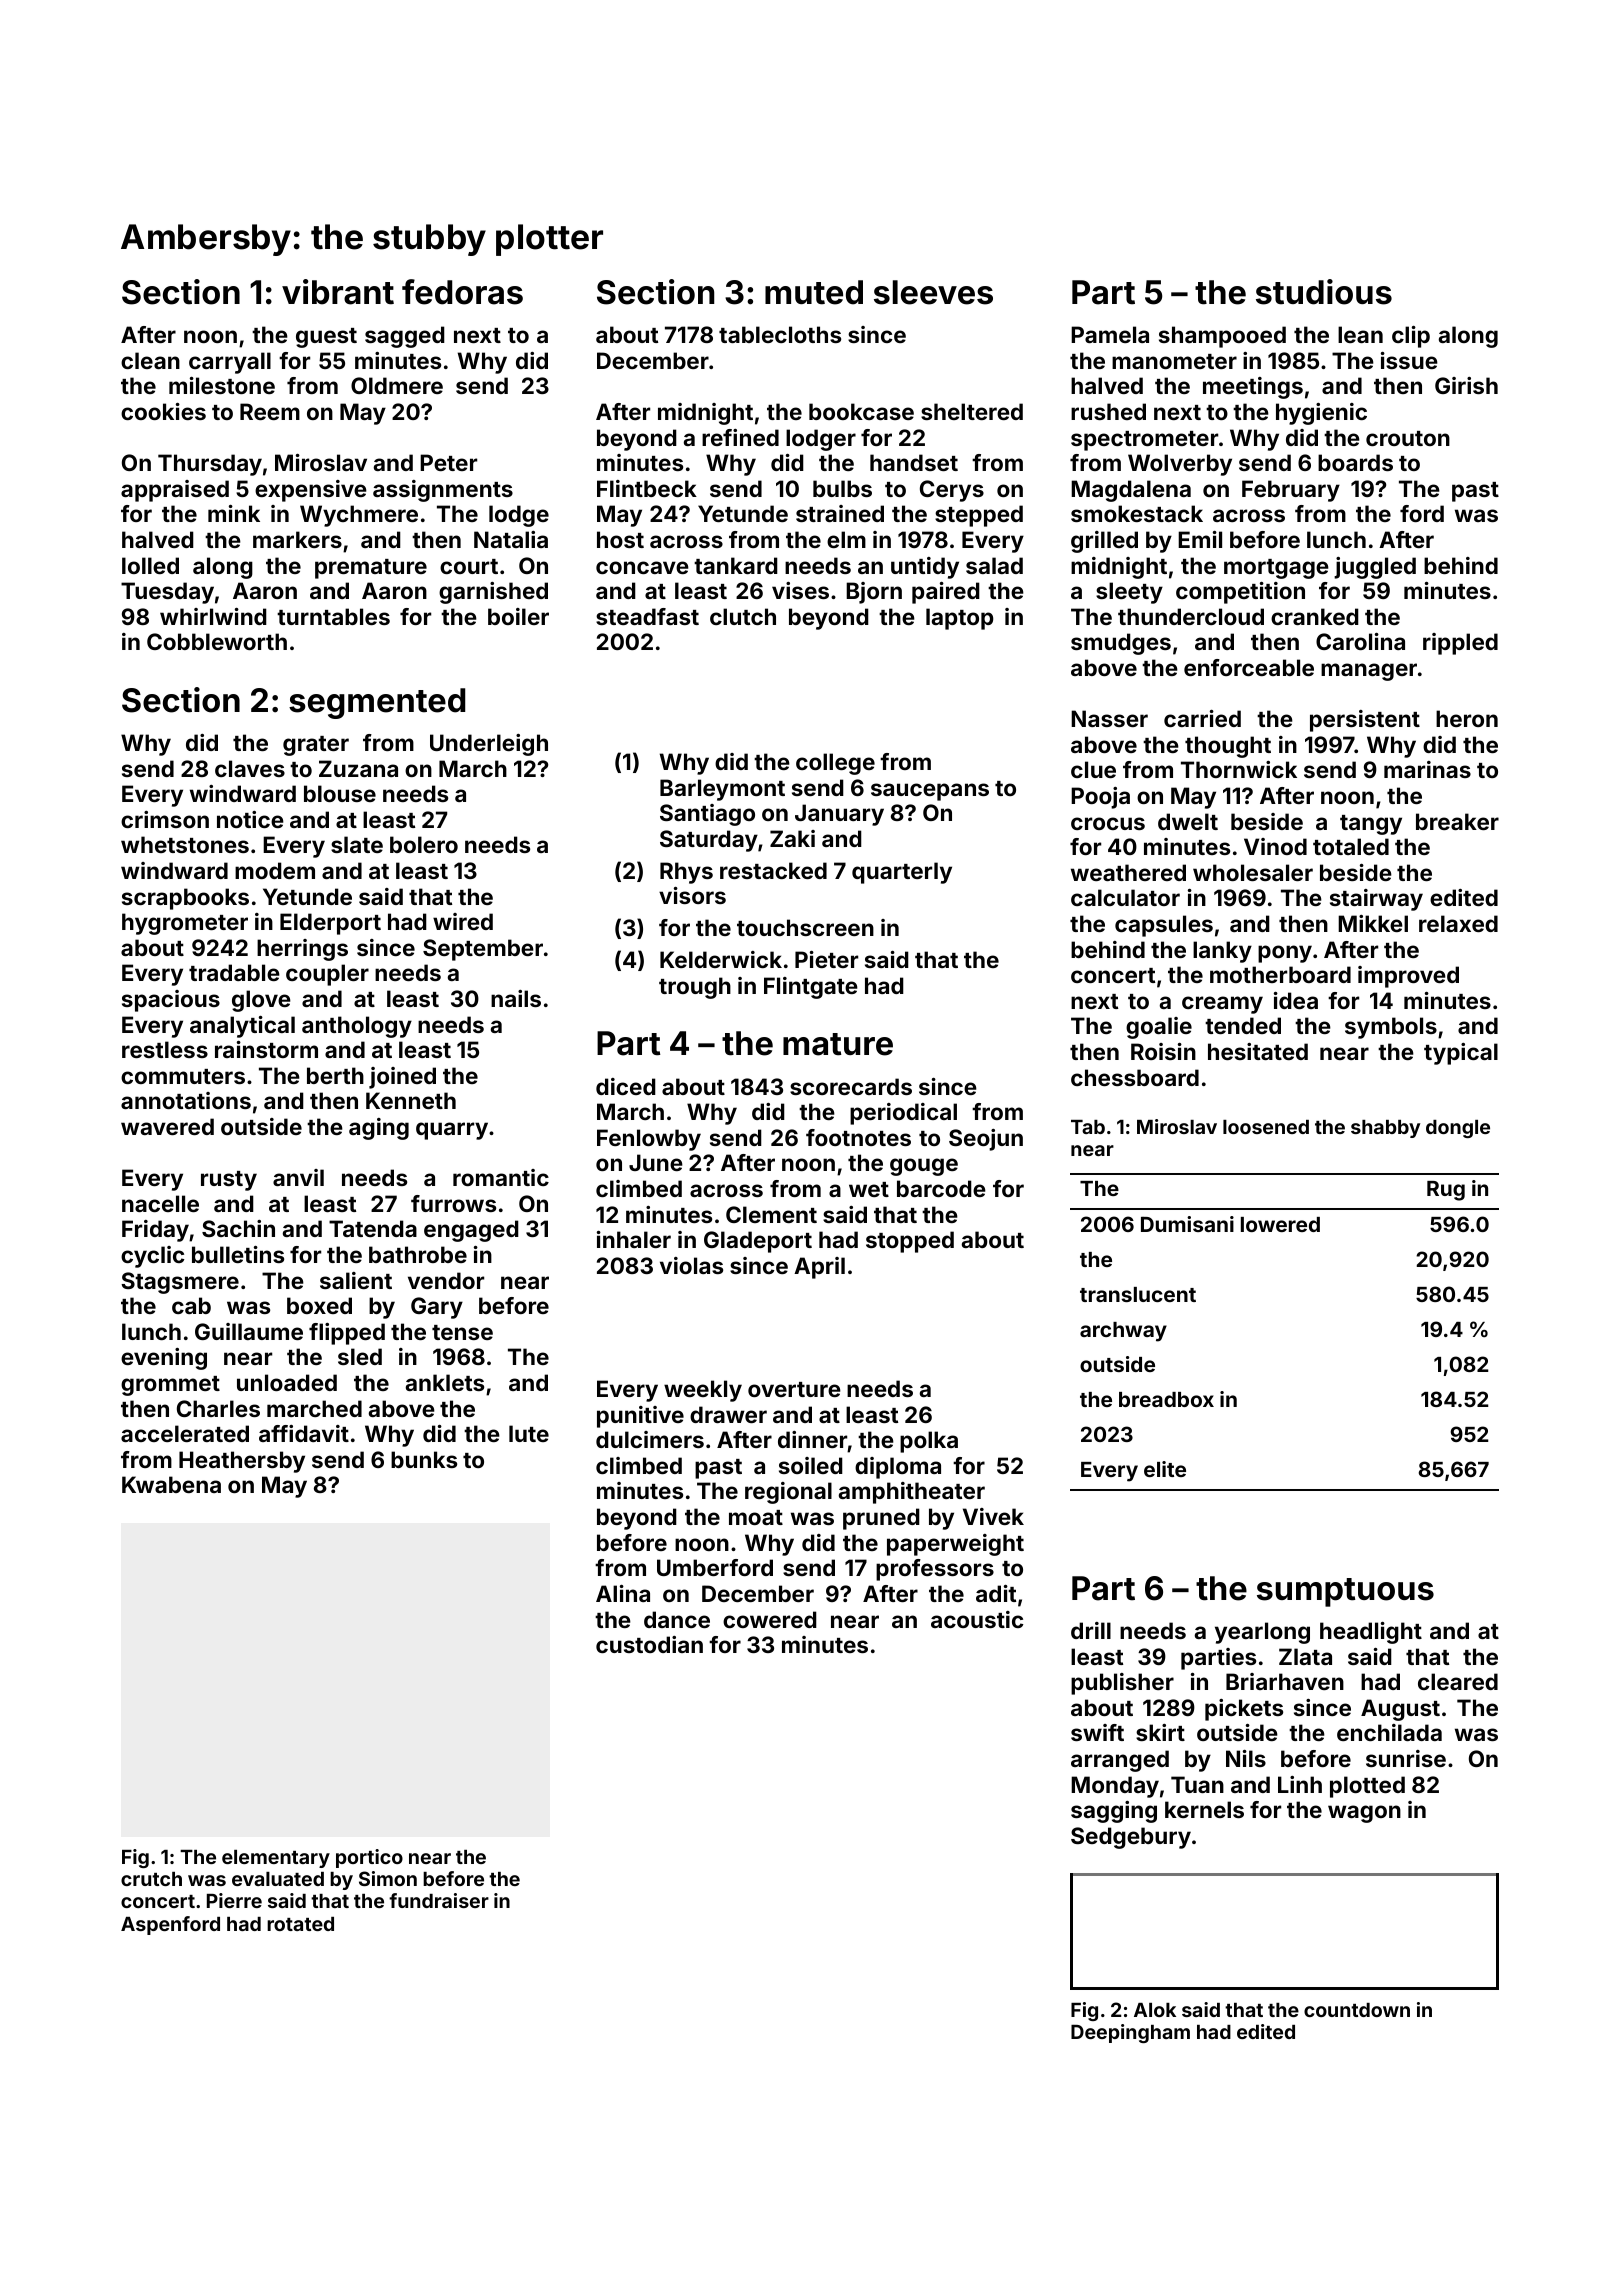 The height and width of the screenshot is (2292, 1620). What do you see at coordinates (1408, 977) in the screenshot?
I see `improved` at bounding box center [1408, 977].
